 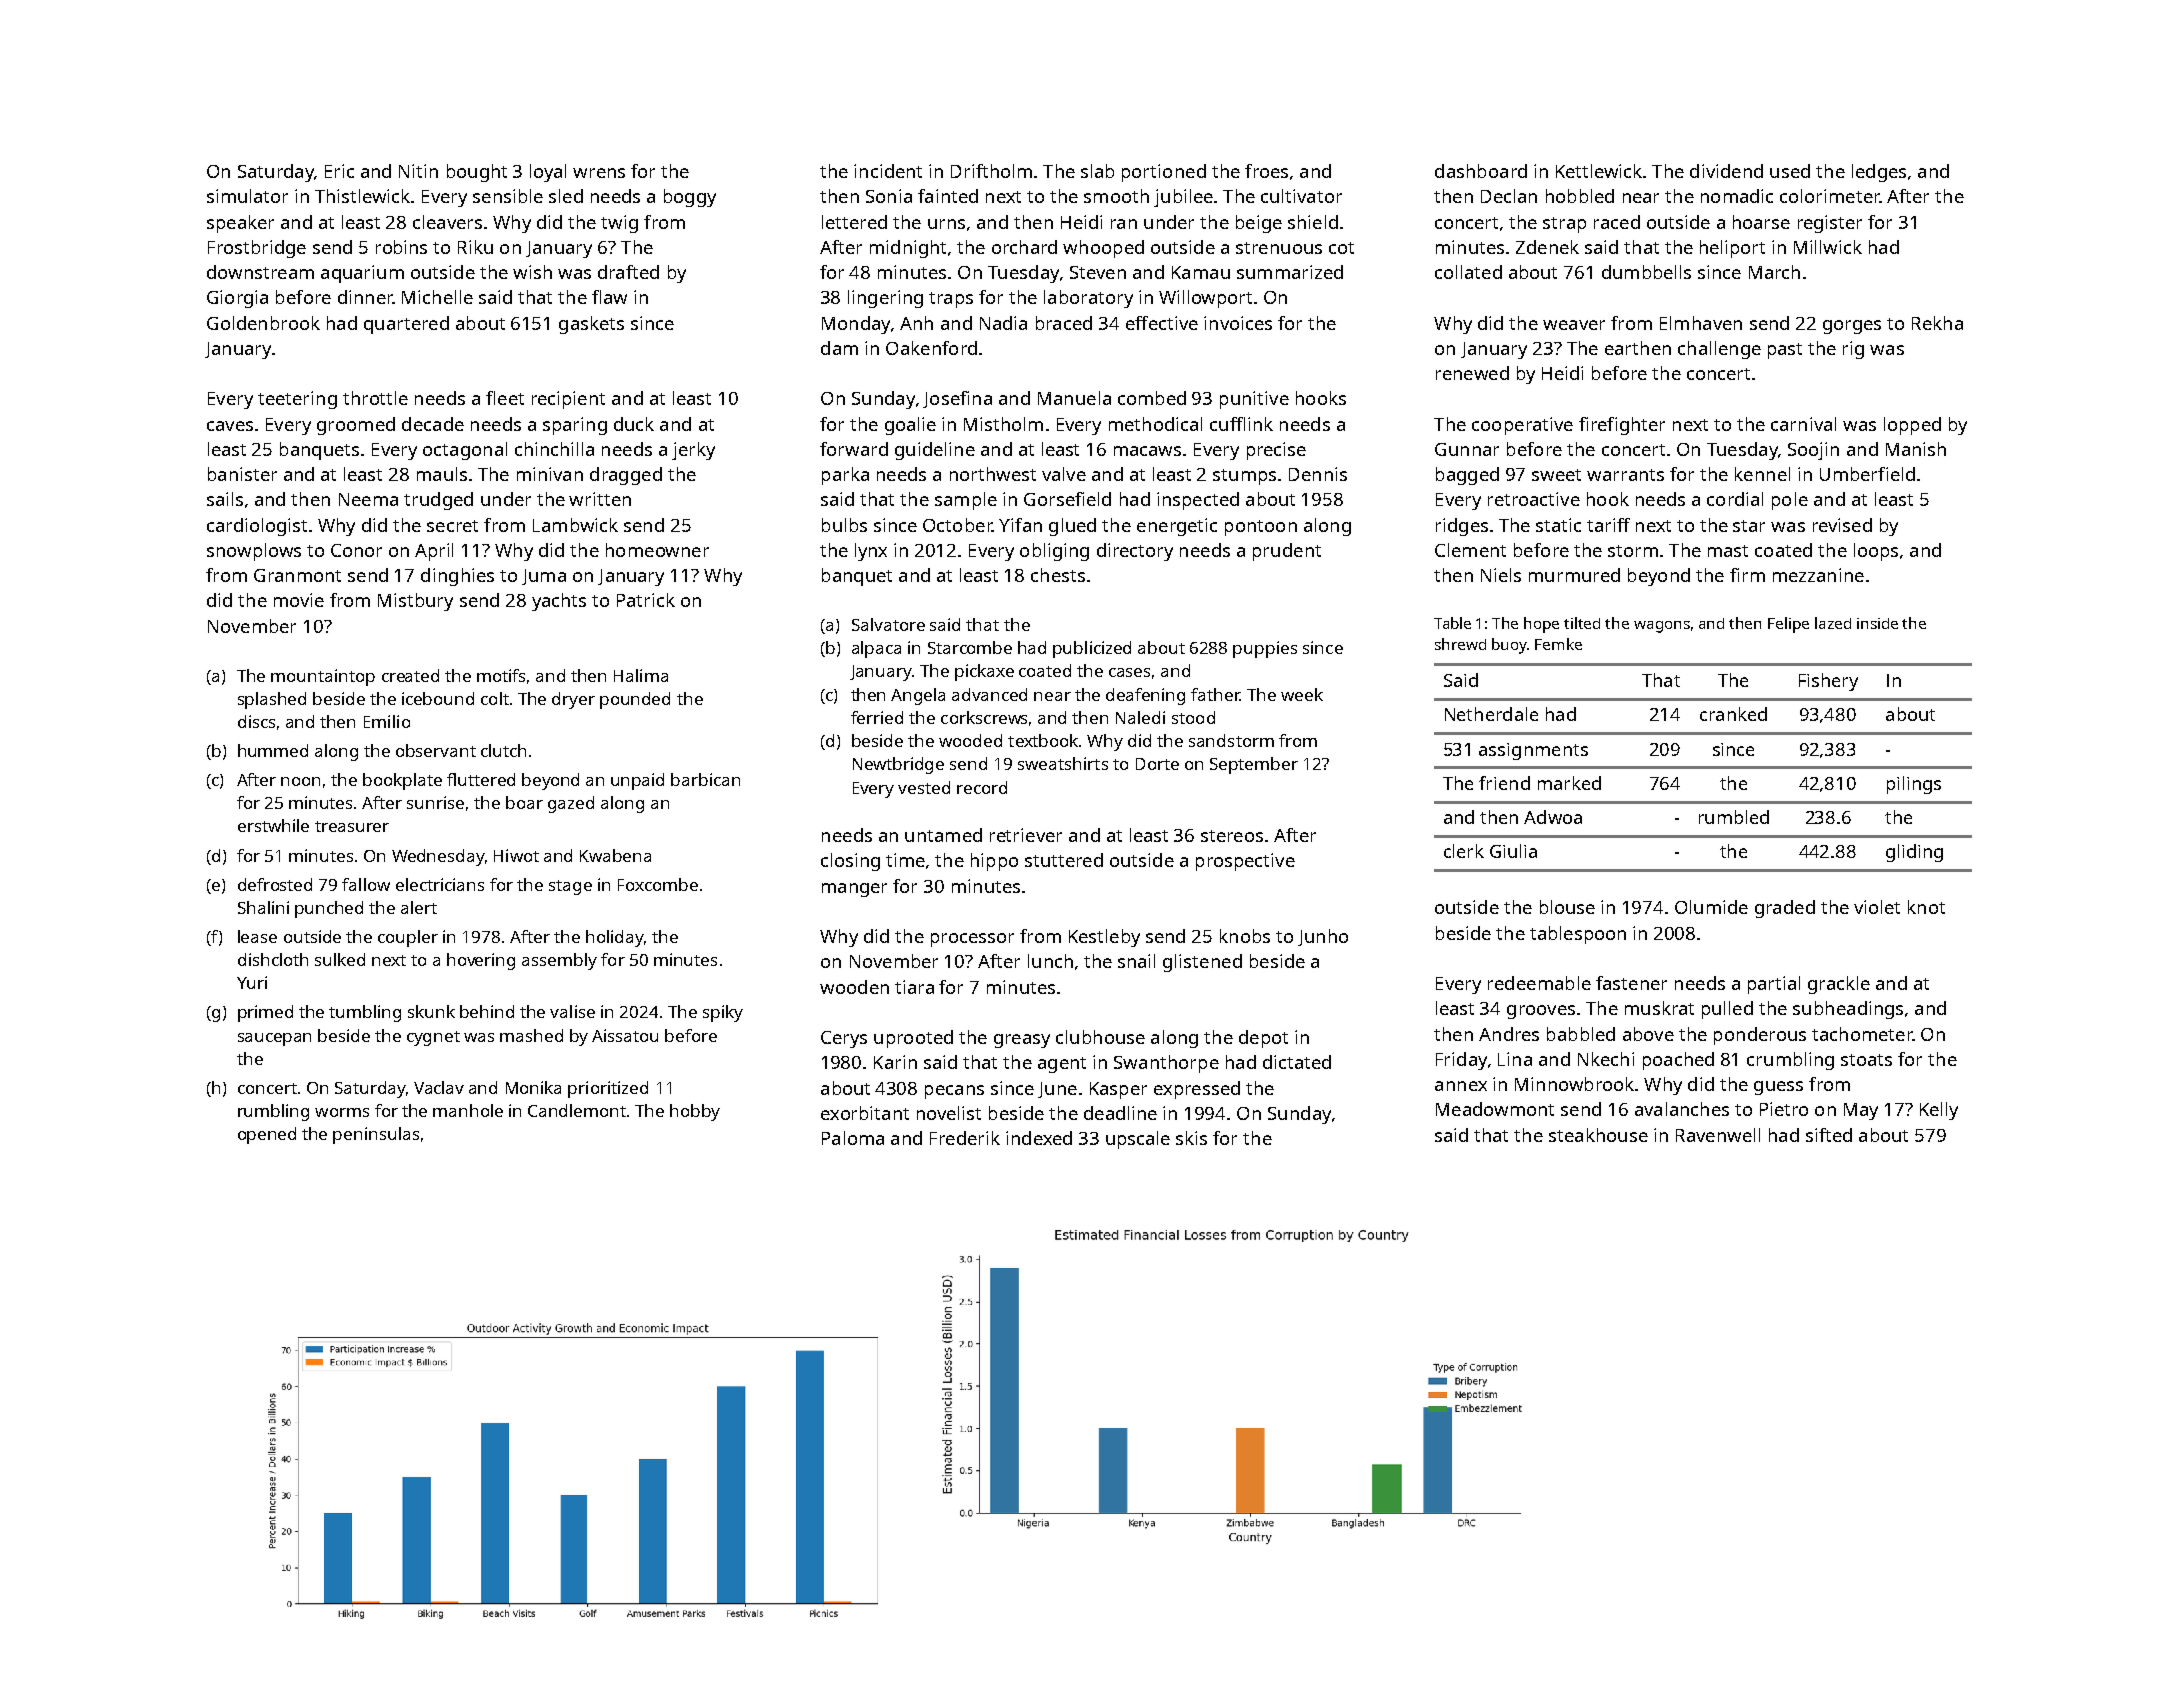 What do you see at coordinates (1876, 552) in the screenshot?
I see `loops` at bounding box center [1876, 552].
